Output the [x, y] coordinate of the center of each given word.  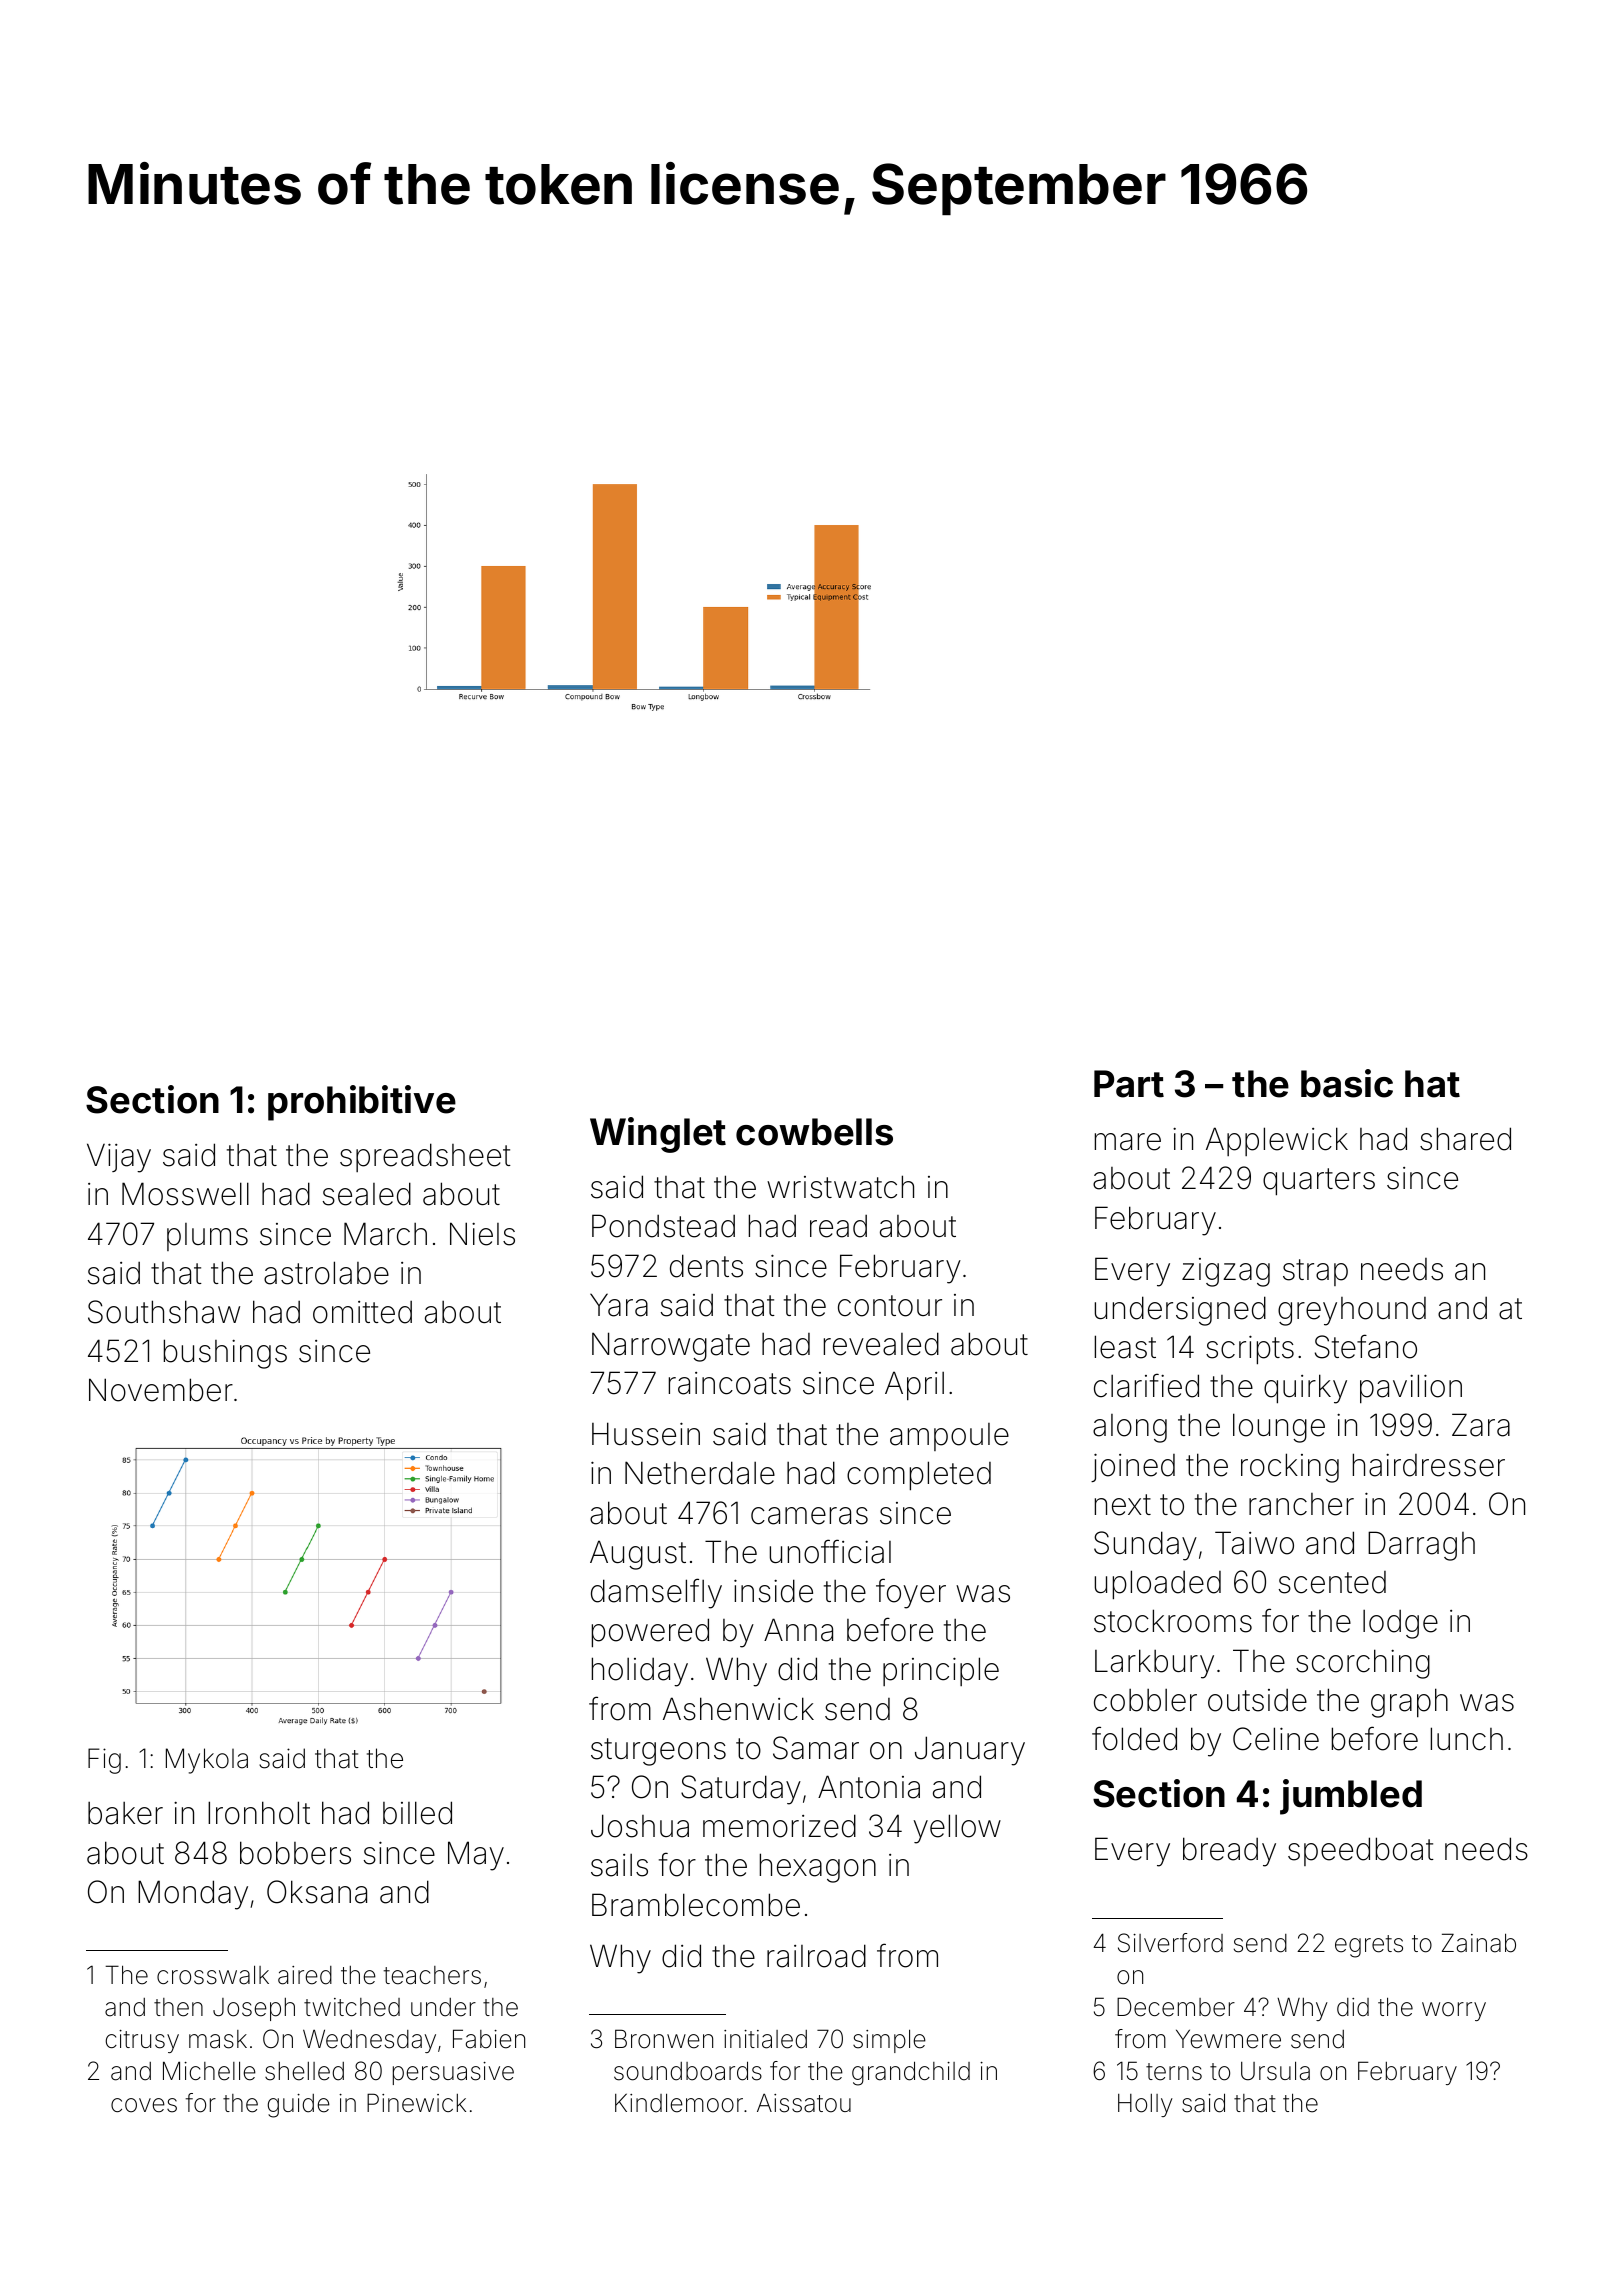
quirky [1305, 1389]
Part [1129, 1084]
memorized [779, 1826]
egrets [1369, 1946]
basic [1347, 1083]
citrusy [142, 2041]
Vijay [119, 1158]
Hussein [646, 1434]
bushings [225, 1354]
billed [417, 1813]
